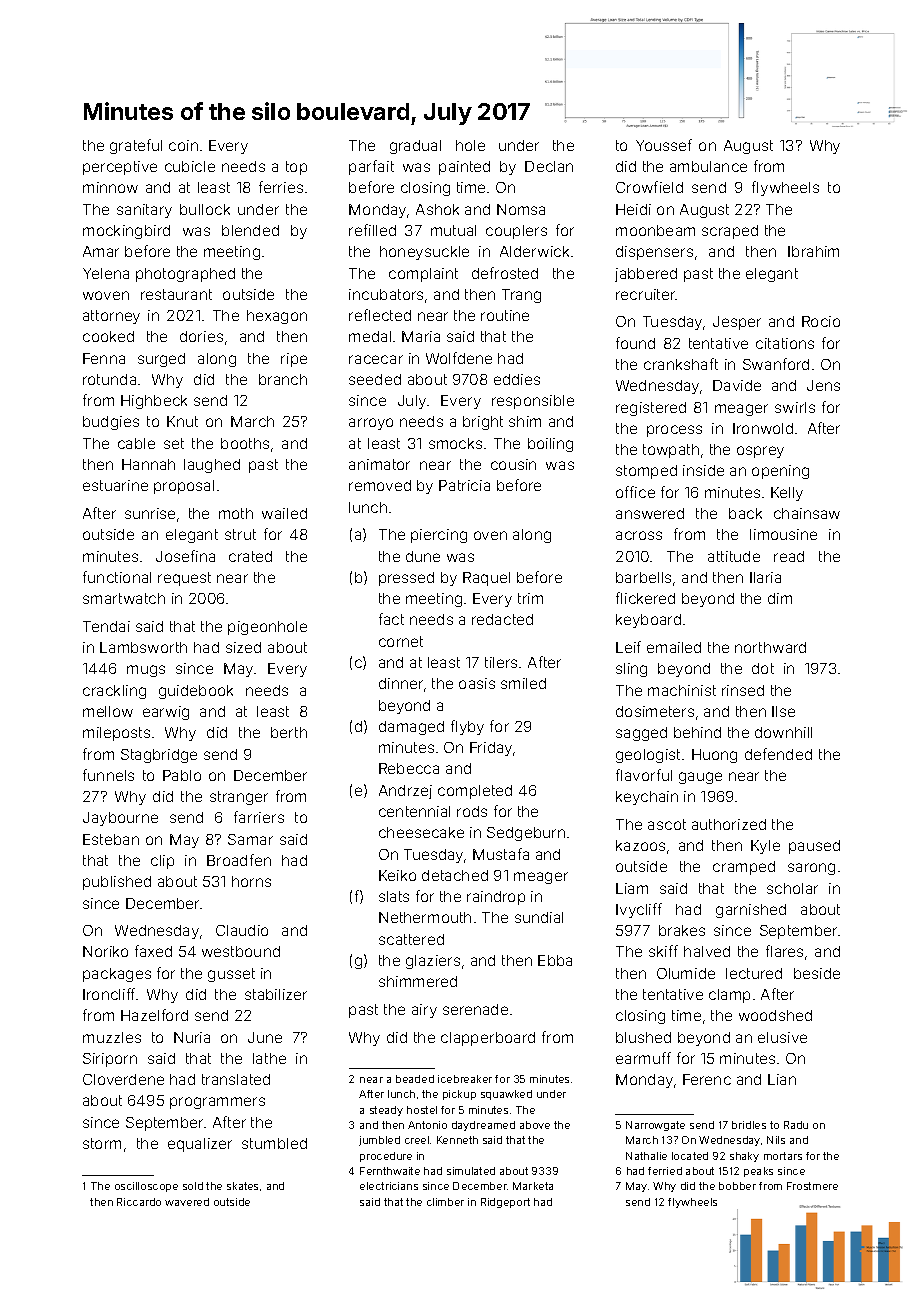  I want to click on dories, so click(201, 336).
